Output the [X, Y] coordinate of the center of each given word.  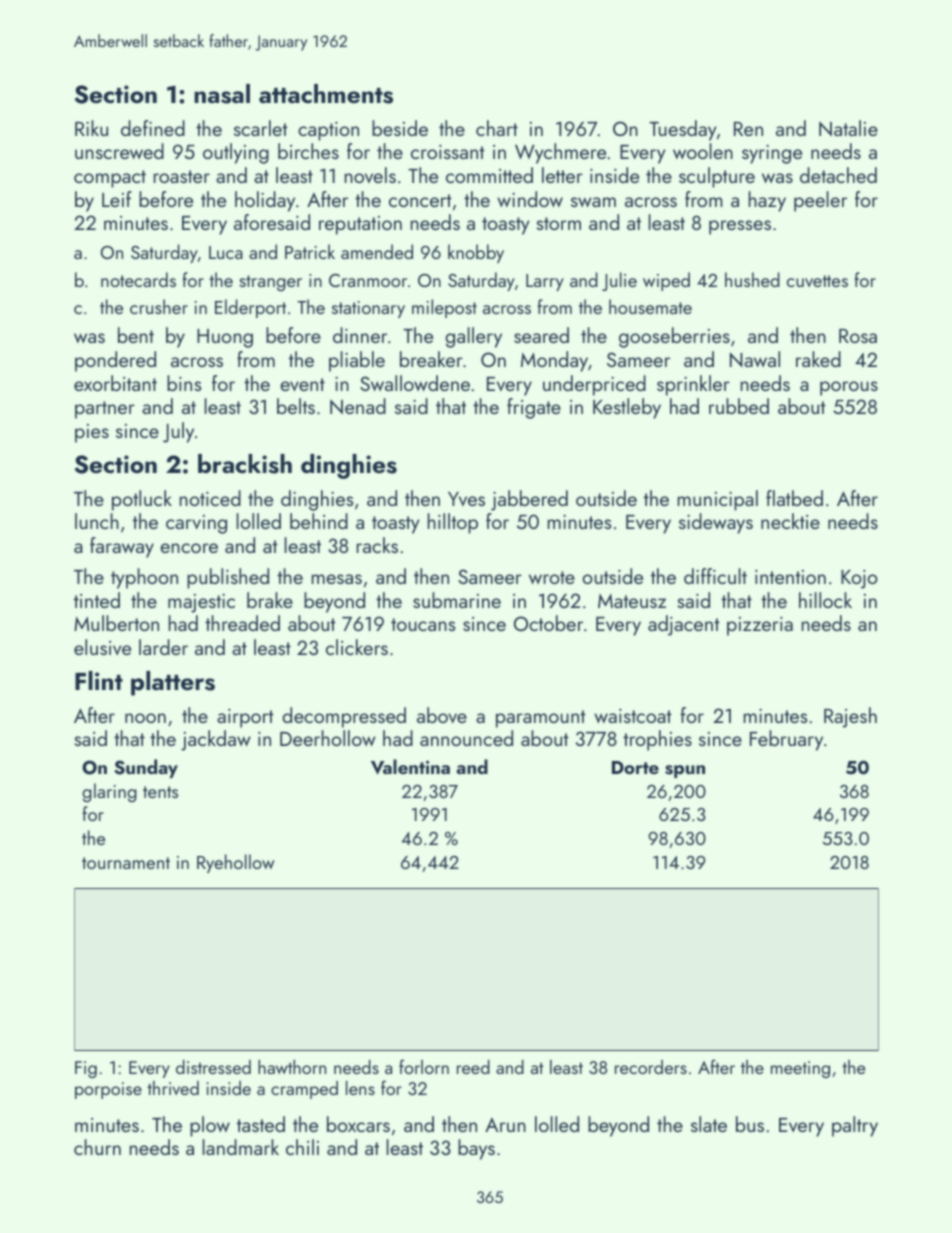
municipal [718, 500]
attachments [326, 94]
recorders [651, 1067]
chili [302, 1147]
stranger [270, 283]
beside [400, 128]
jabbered [529, 500]
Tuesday [683, 130]
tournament [126, 863]
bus [750, 1124]
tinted [97, 600]
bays [476, 1149]
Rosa [858, 336]
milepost [444, 308]
